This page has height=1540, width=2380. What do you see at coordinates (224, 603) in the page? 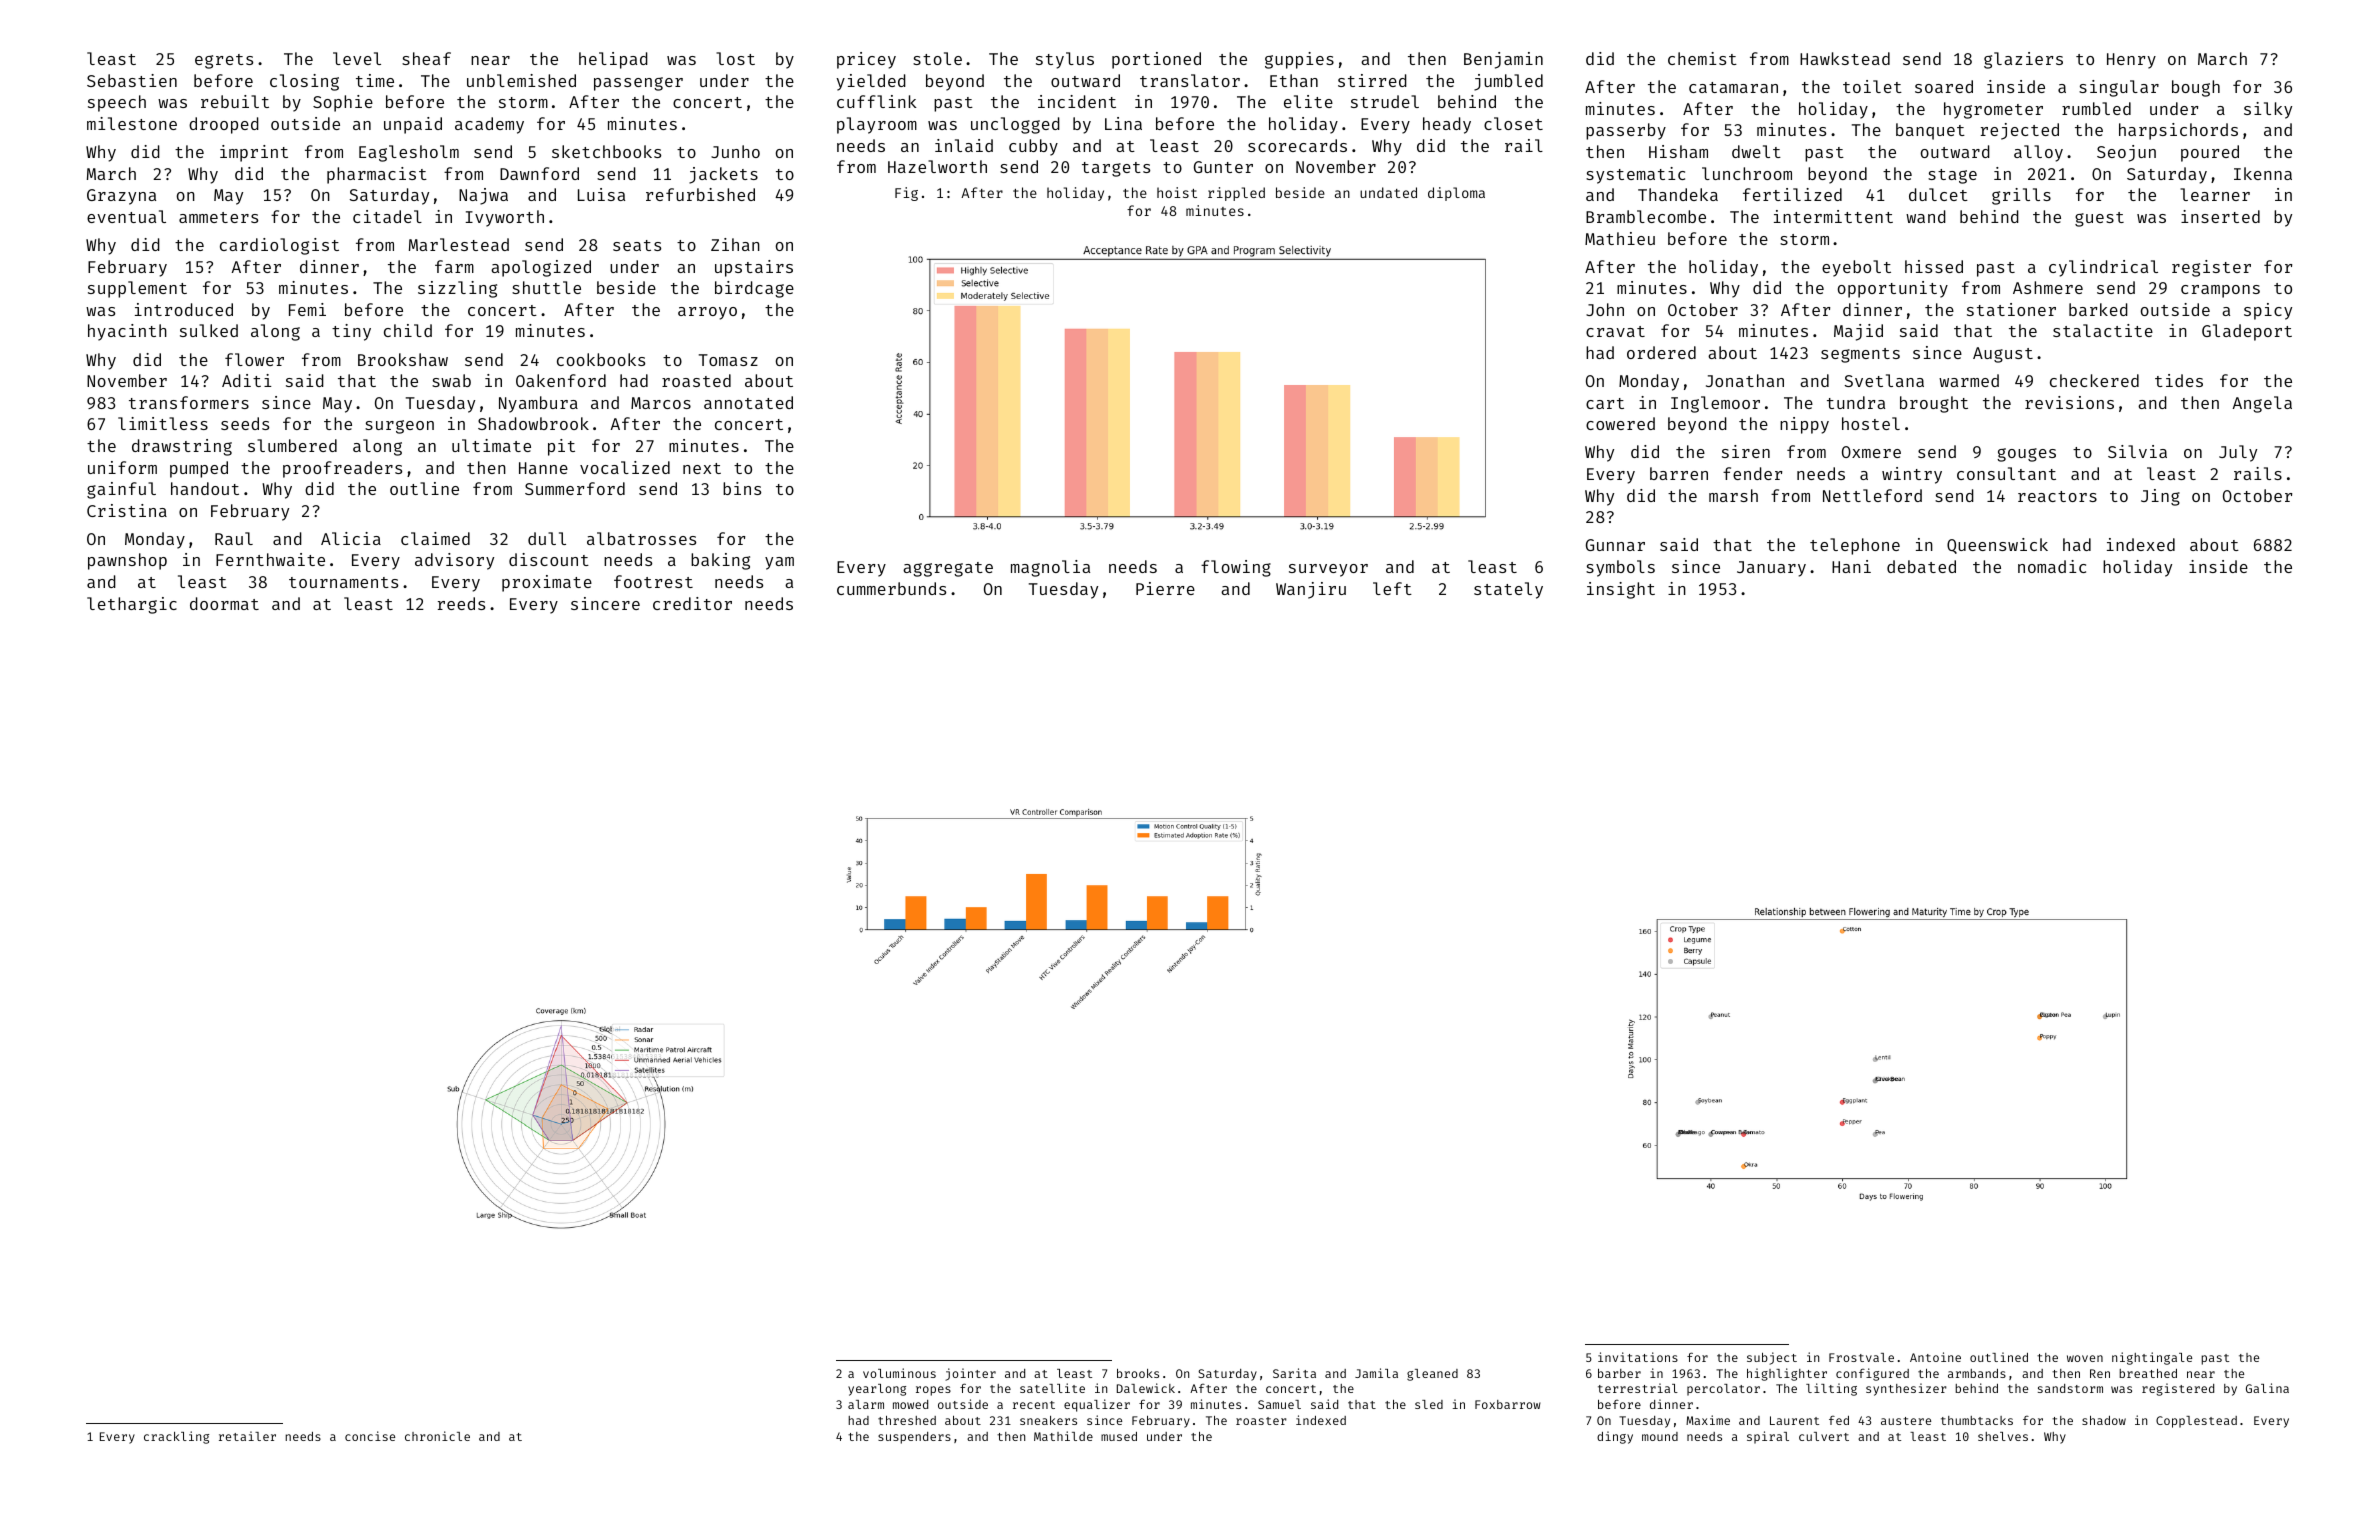
I see `doormat` at bounding box center [224, 603].
